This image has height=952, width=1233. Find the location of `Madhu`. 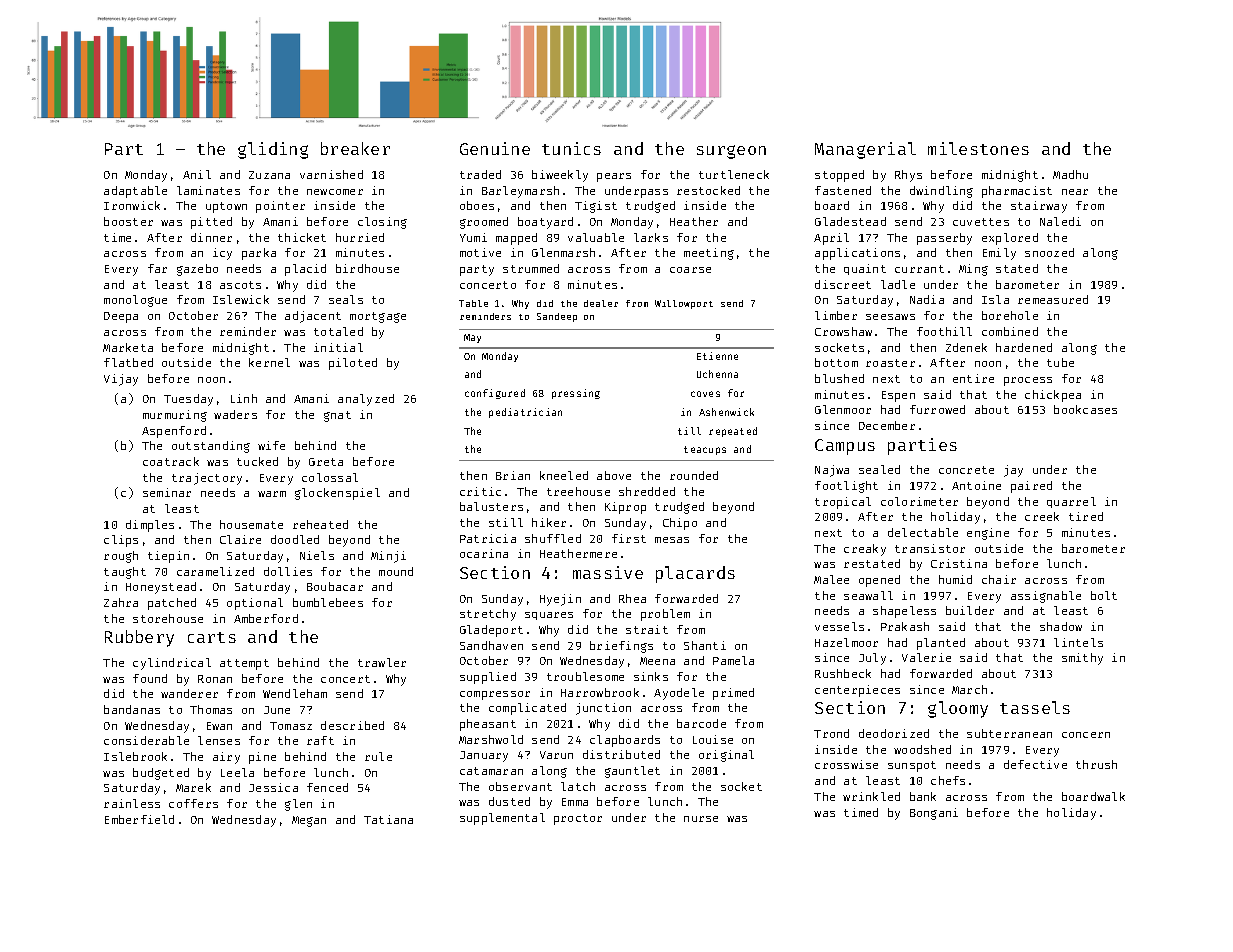

Madhu is located at coordinates (1070, 174).
